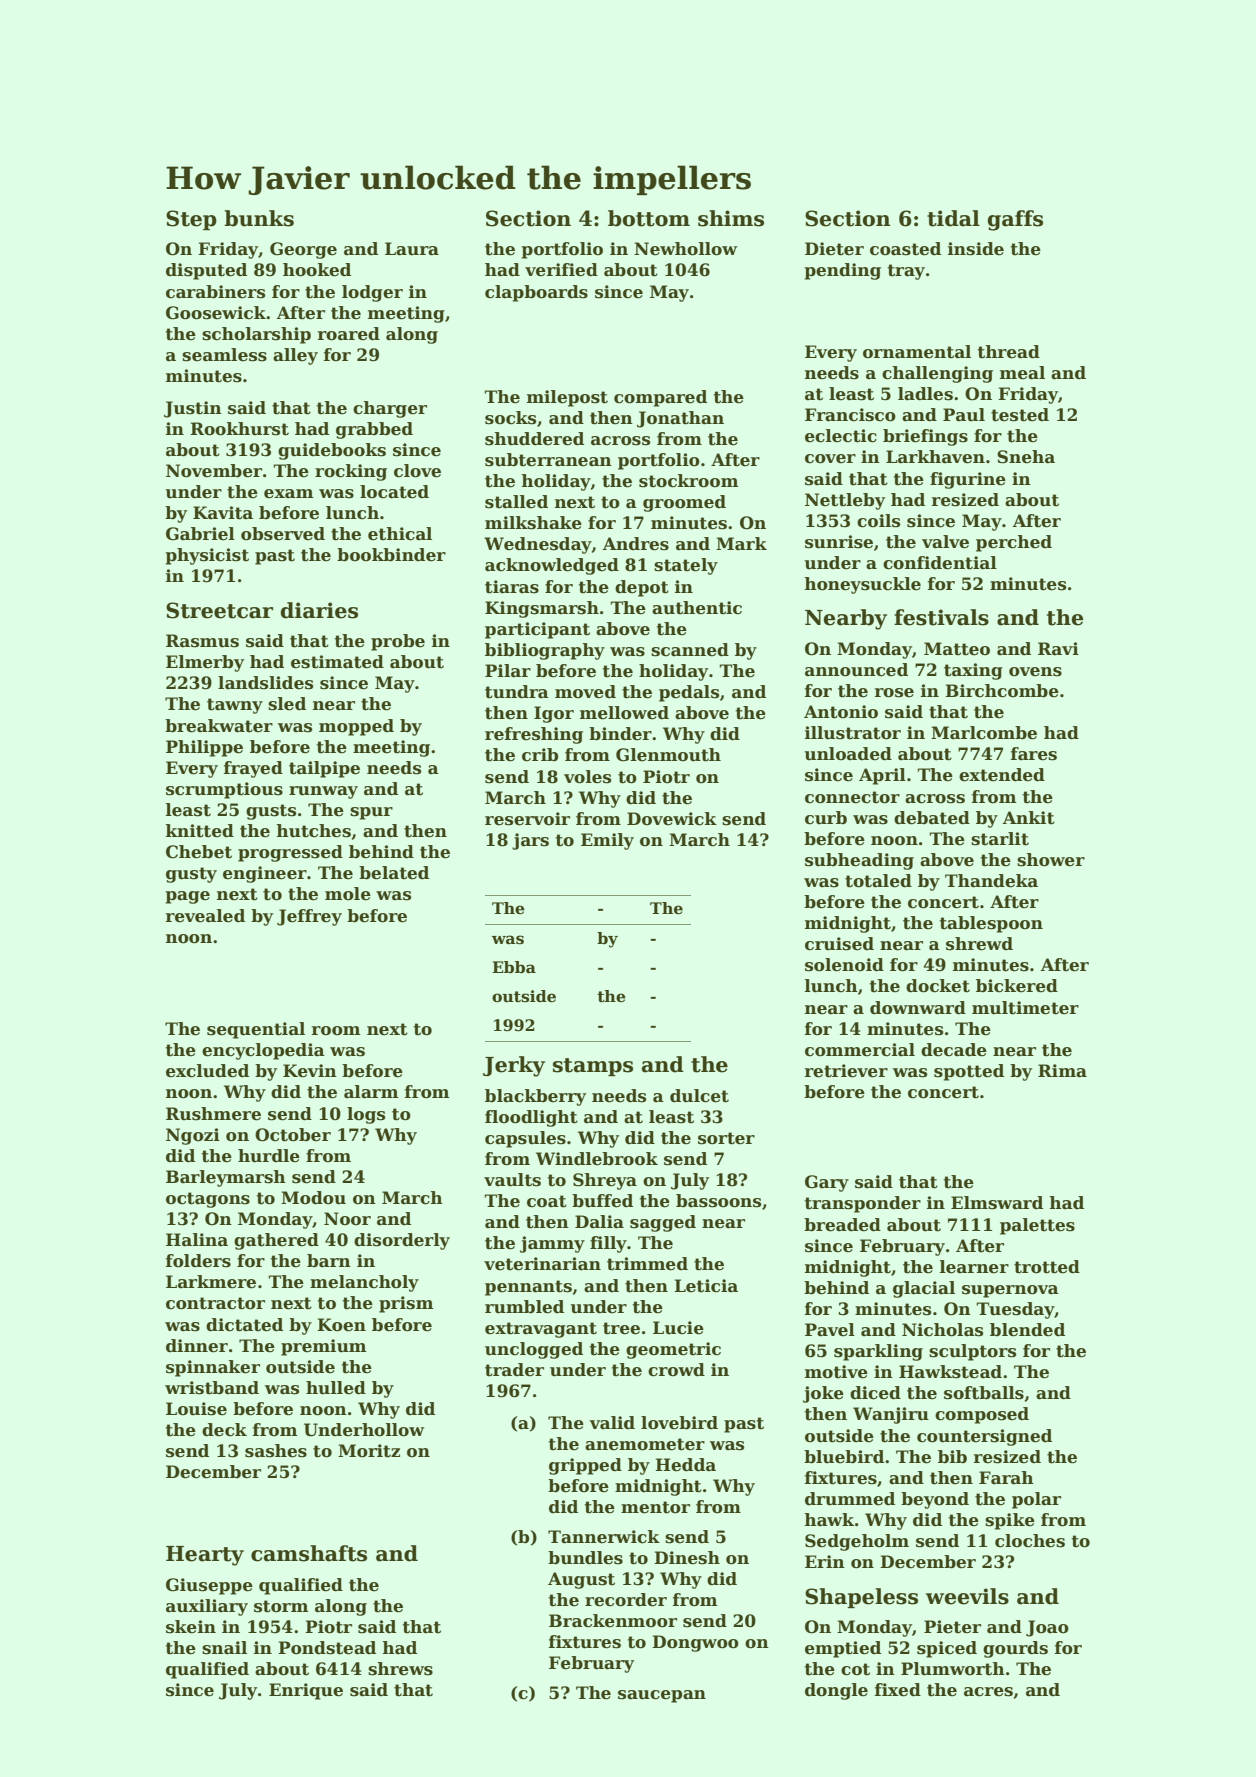 The image size is (1256, 1777). What do you see at coordinates (997, 1203) in the page?
I see `Elmsward` at bounding box center [997, 1203].
